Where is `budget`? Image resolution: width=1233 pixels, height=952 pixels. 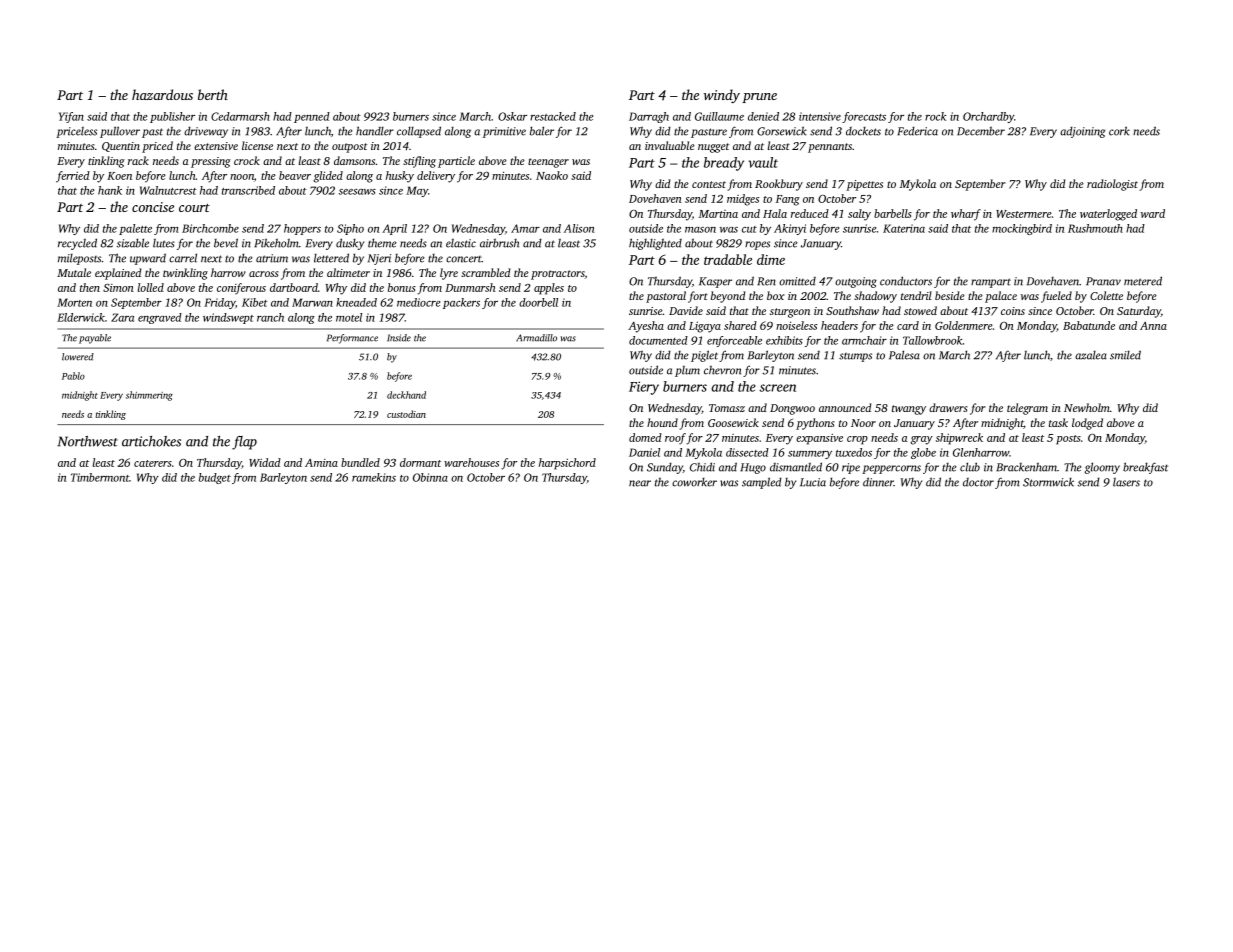 budget is located at coordinates (215, 478).
